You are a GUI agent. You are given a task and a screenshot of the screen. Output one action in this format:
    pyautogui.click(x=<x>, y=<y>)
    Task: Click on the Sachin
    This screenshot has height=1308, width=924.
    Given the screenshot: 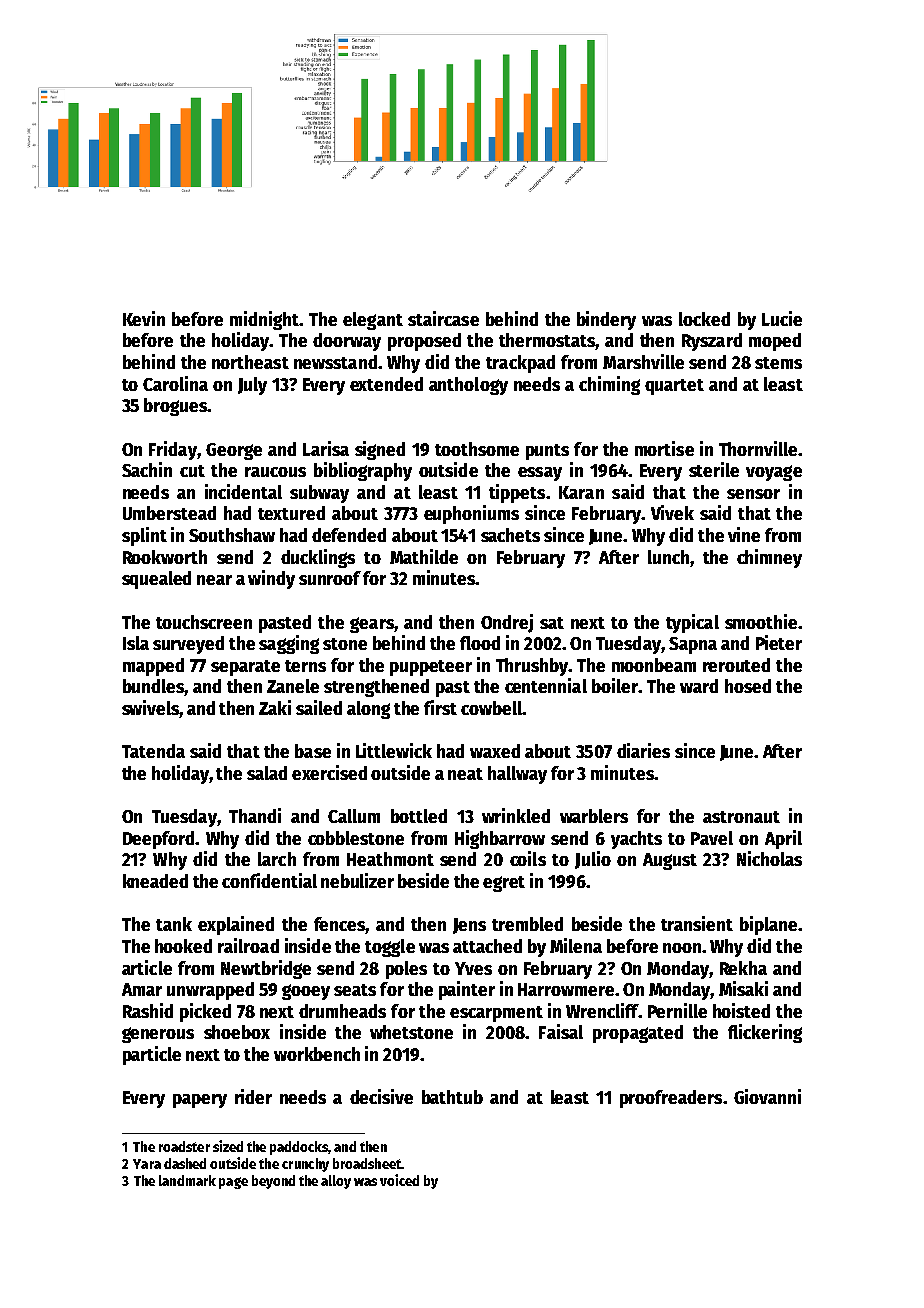 What is the action you would take?
    pyautogui.click(x=147, y=469)
